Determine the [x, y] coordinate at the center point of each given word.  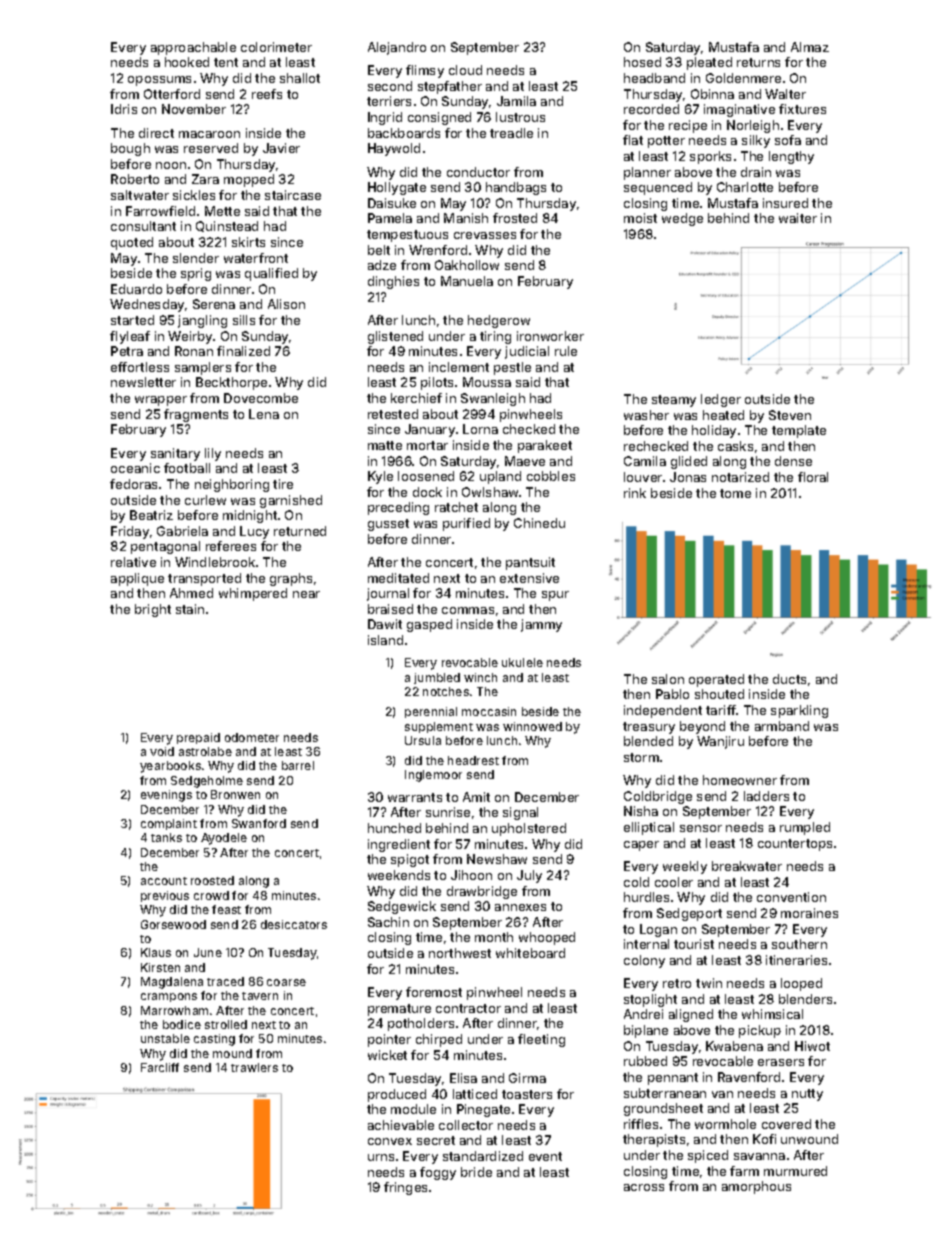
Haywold [394, 149]
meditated [398, 578]
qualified [271, 274]
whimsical [772, 1014]
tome [735, 493]
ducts [789, 679]
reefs [267, 94]
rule [566, 351]
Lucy [254, 532]
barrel [298, 765]
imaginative [739, 110]
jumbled [437, 678]
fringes [405, 1188]
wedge [682, 219]
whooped [547, 938]
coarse [286, 982]
